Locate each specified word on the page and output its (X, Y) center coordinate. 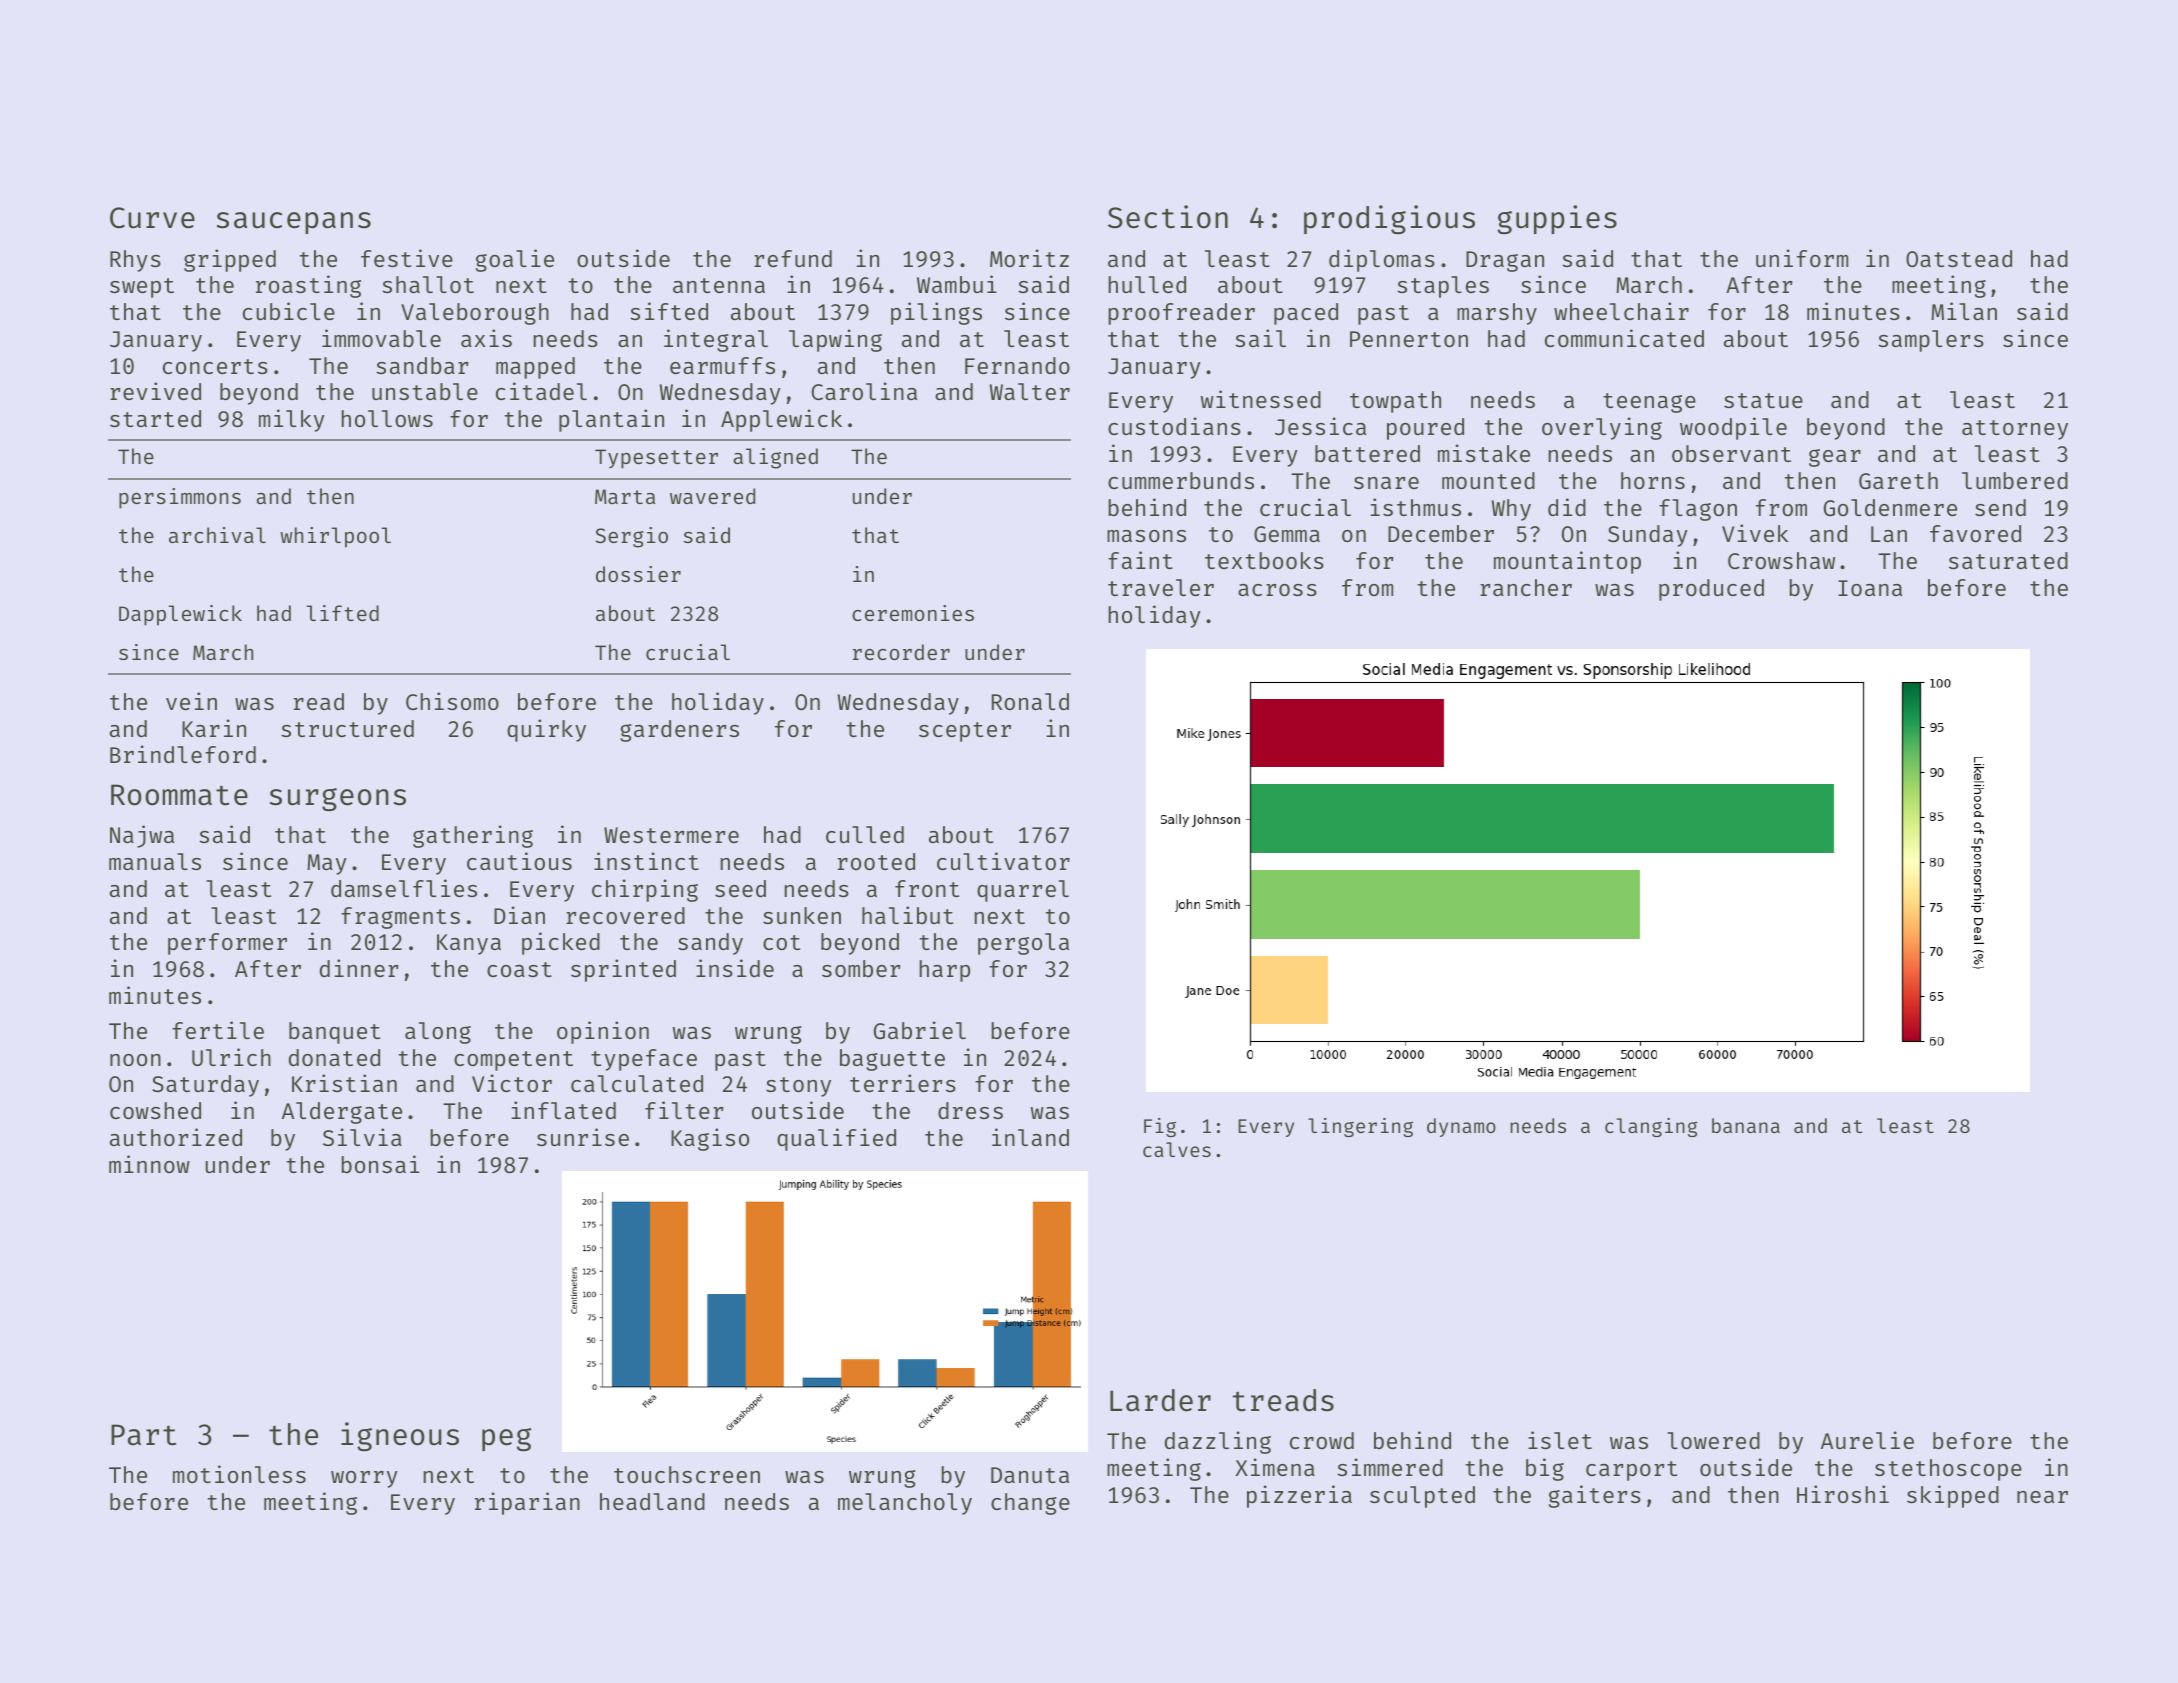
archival (217, 535)
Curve (152, 218)
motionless (239, 1474)
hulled (1147, 284)
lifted (343, 613)
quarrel (1023, 891)
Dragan (1505, 261)
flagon (1698, 510)
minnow (149, 1164)
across (1277, 590)
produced (1711, 590)
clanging (1651, 1127)
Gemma (1287, 534)
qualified (836, 1139)
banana (1746, 1125)
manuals (155, 861)
